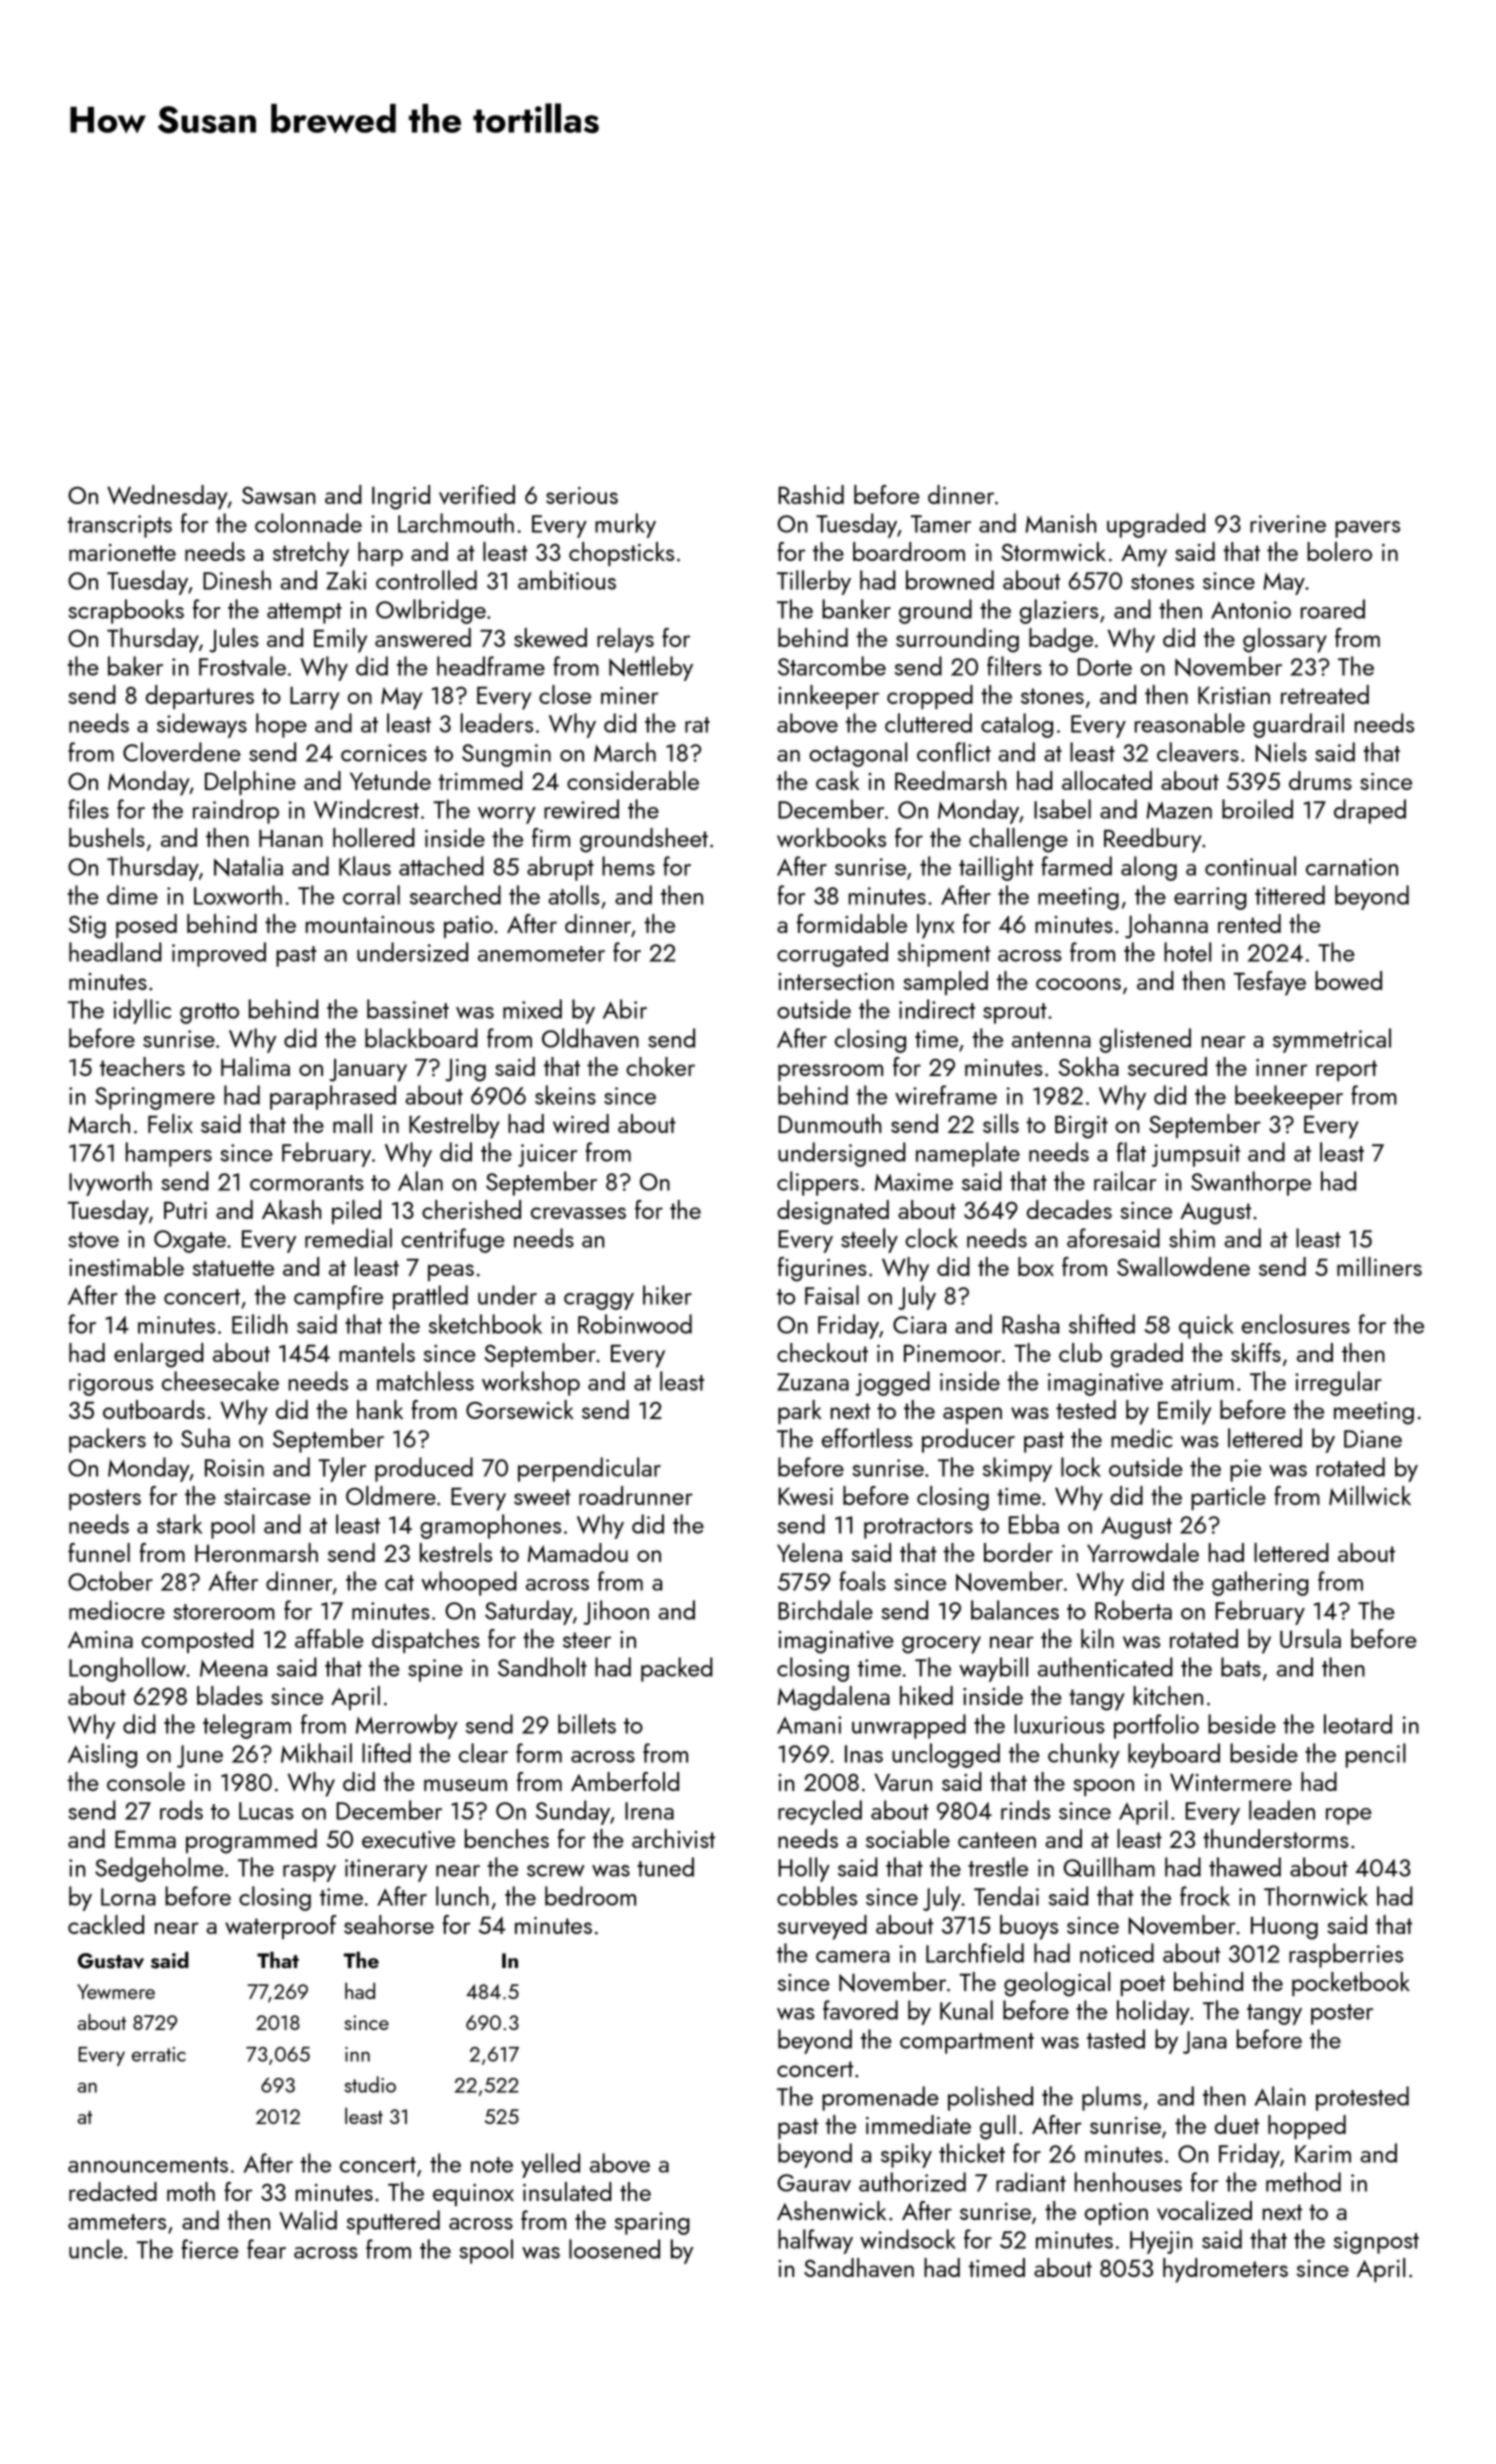 This page has width=1496, height=2464. I want to click on pie, so click(1245, 1470).
